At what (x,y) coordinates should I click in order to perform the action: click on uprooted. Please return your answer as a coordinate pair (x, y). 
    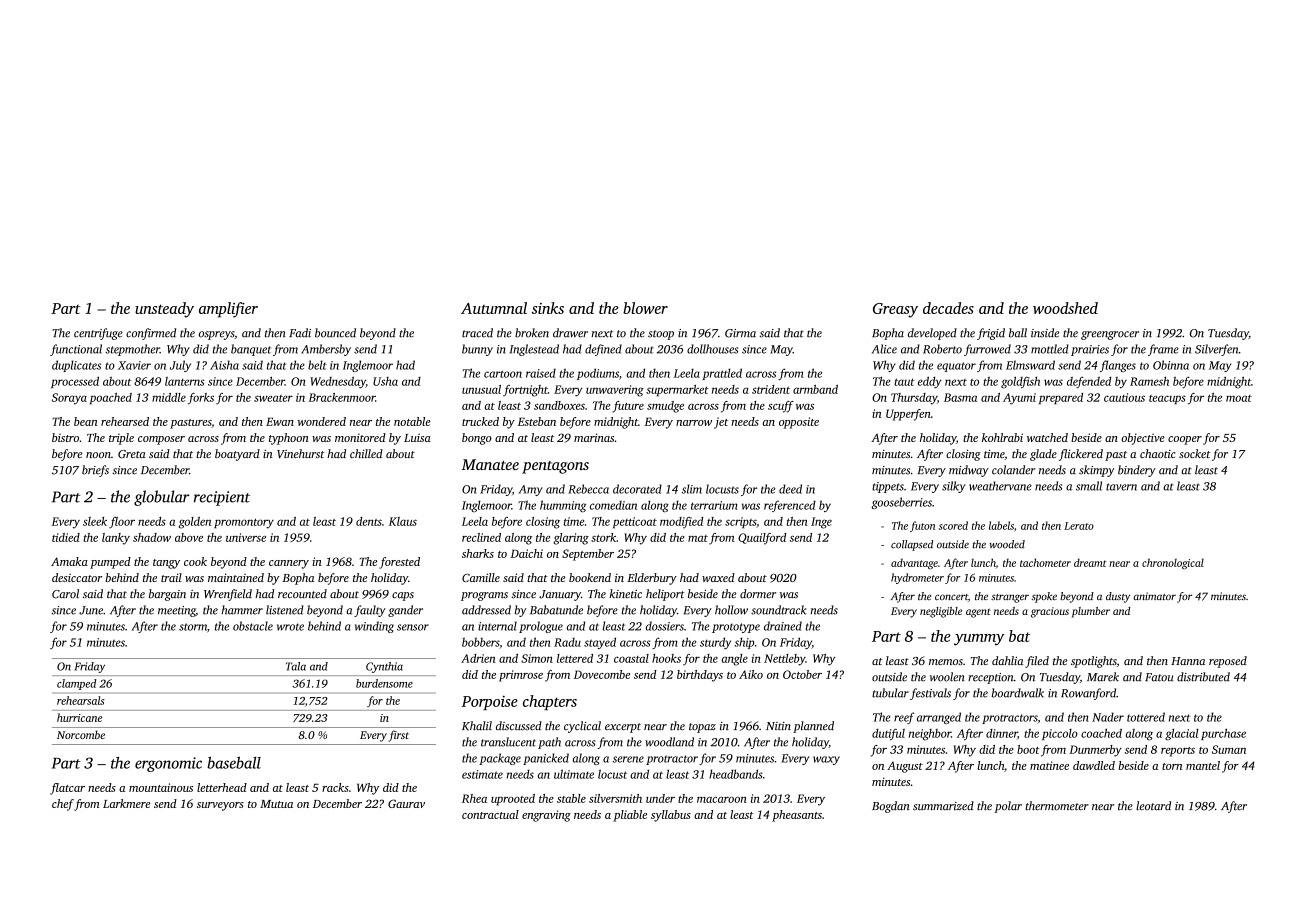
    Looking at the image, I should click on (513, 800).
